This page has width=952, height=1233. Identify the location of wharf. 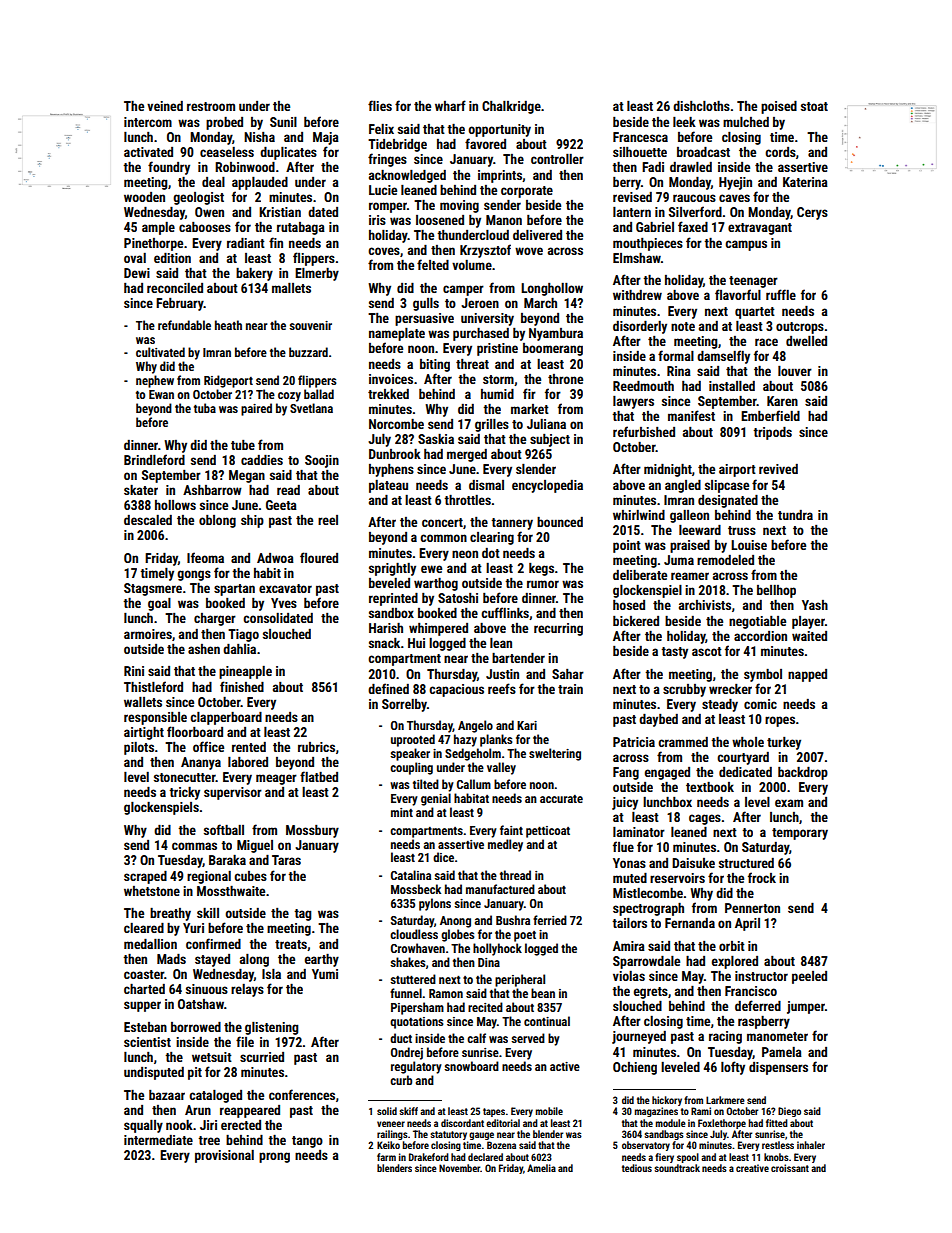
(450, 105).
